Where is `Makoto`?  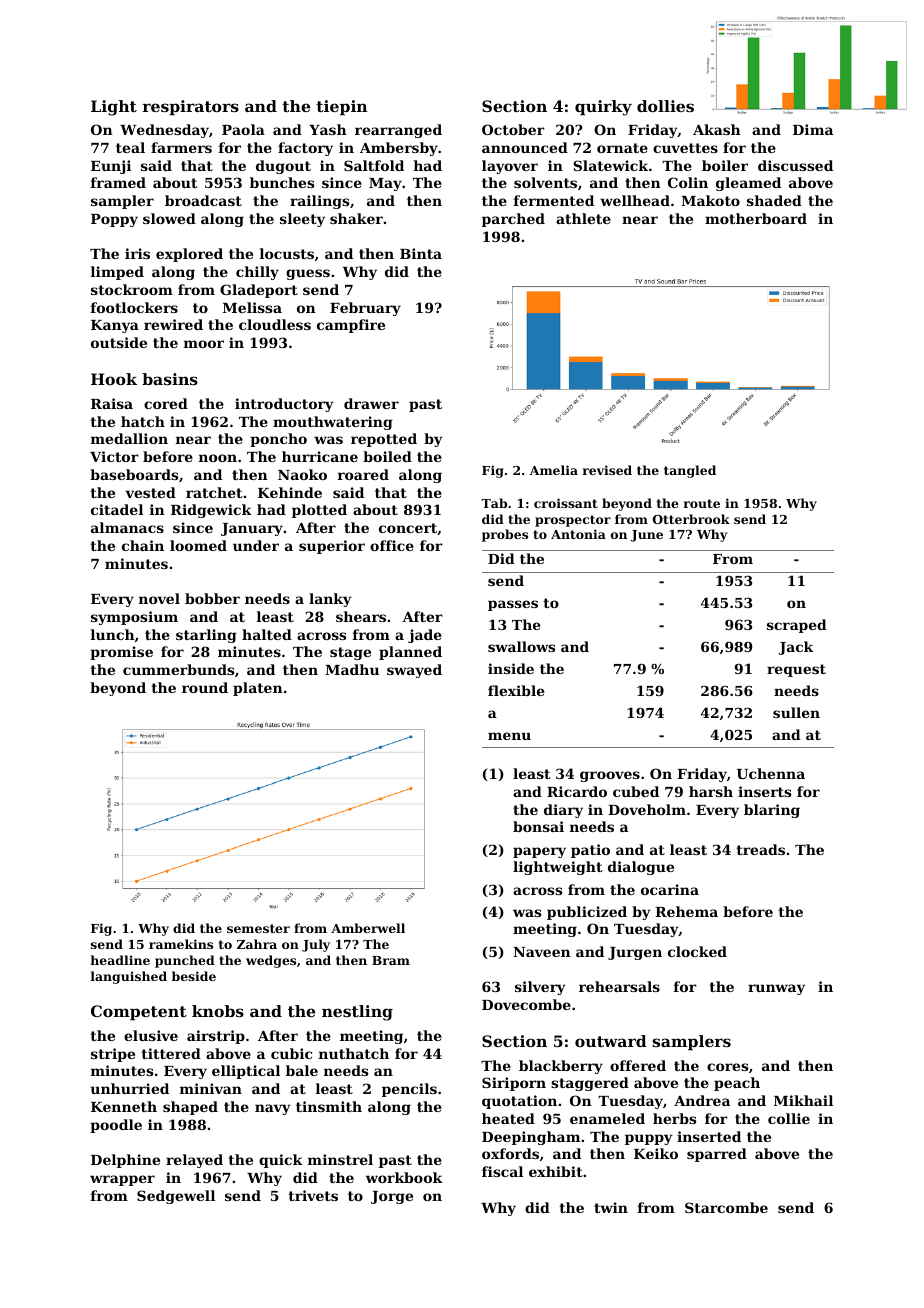
Makoto is located at coordinates (710, 200).
